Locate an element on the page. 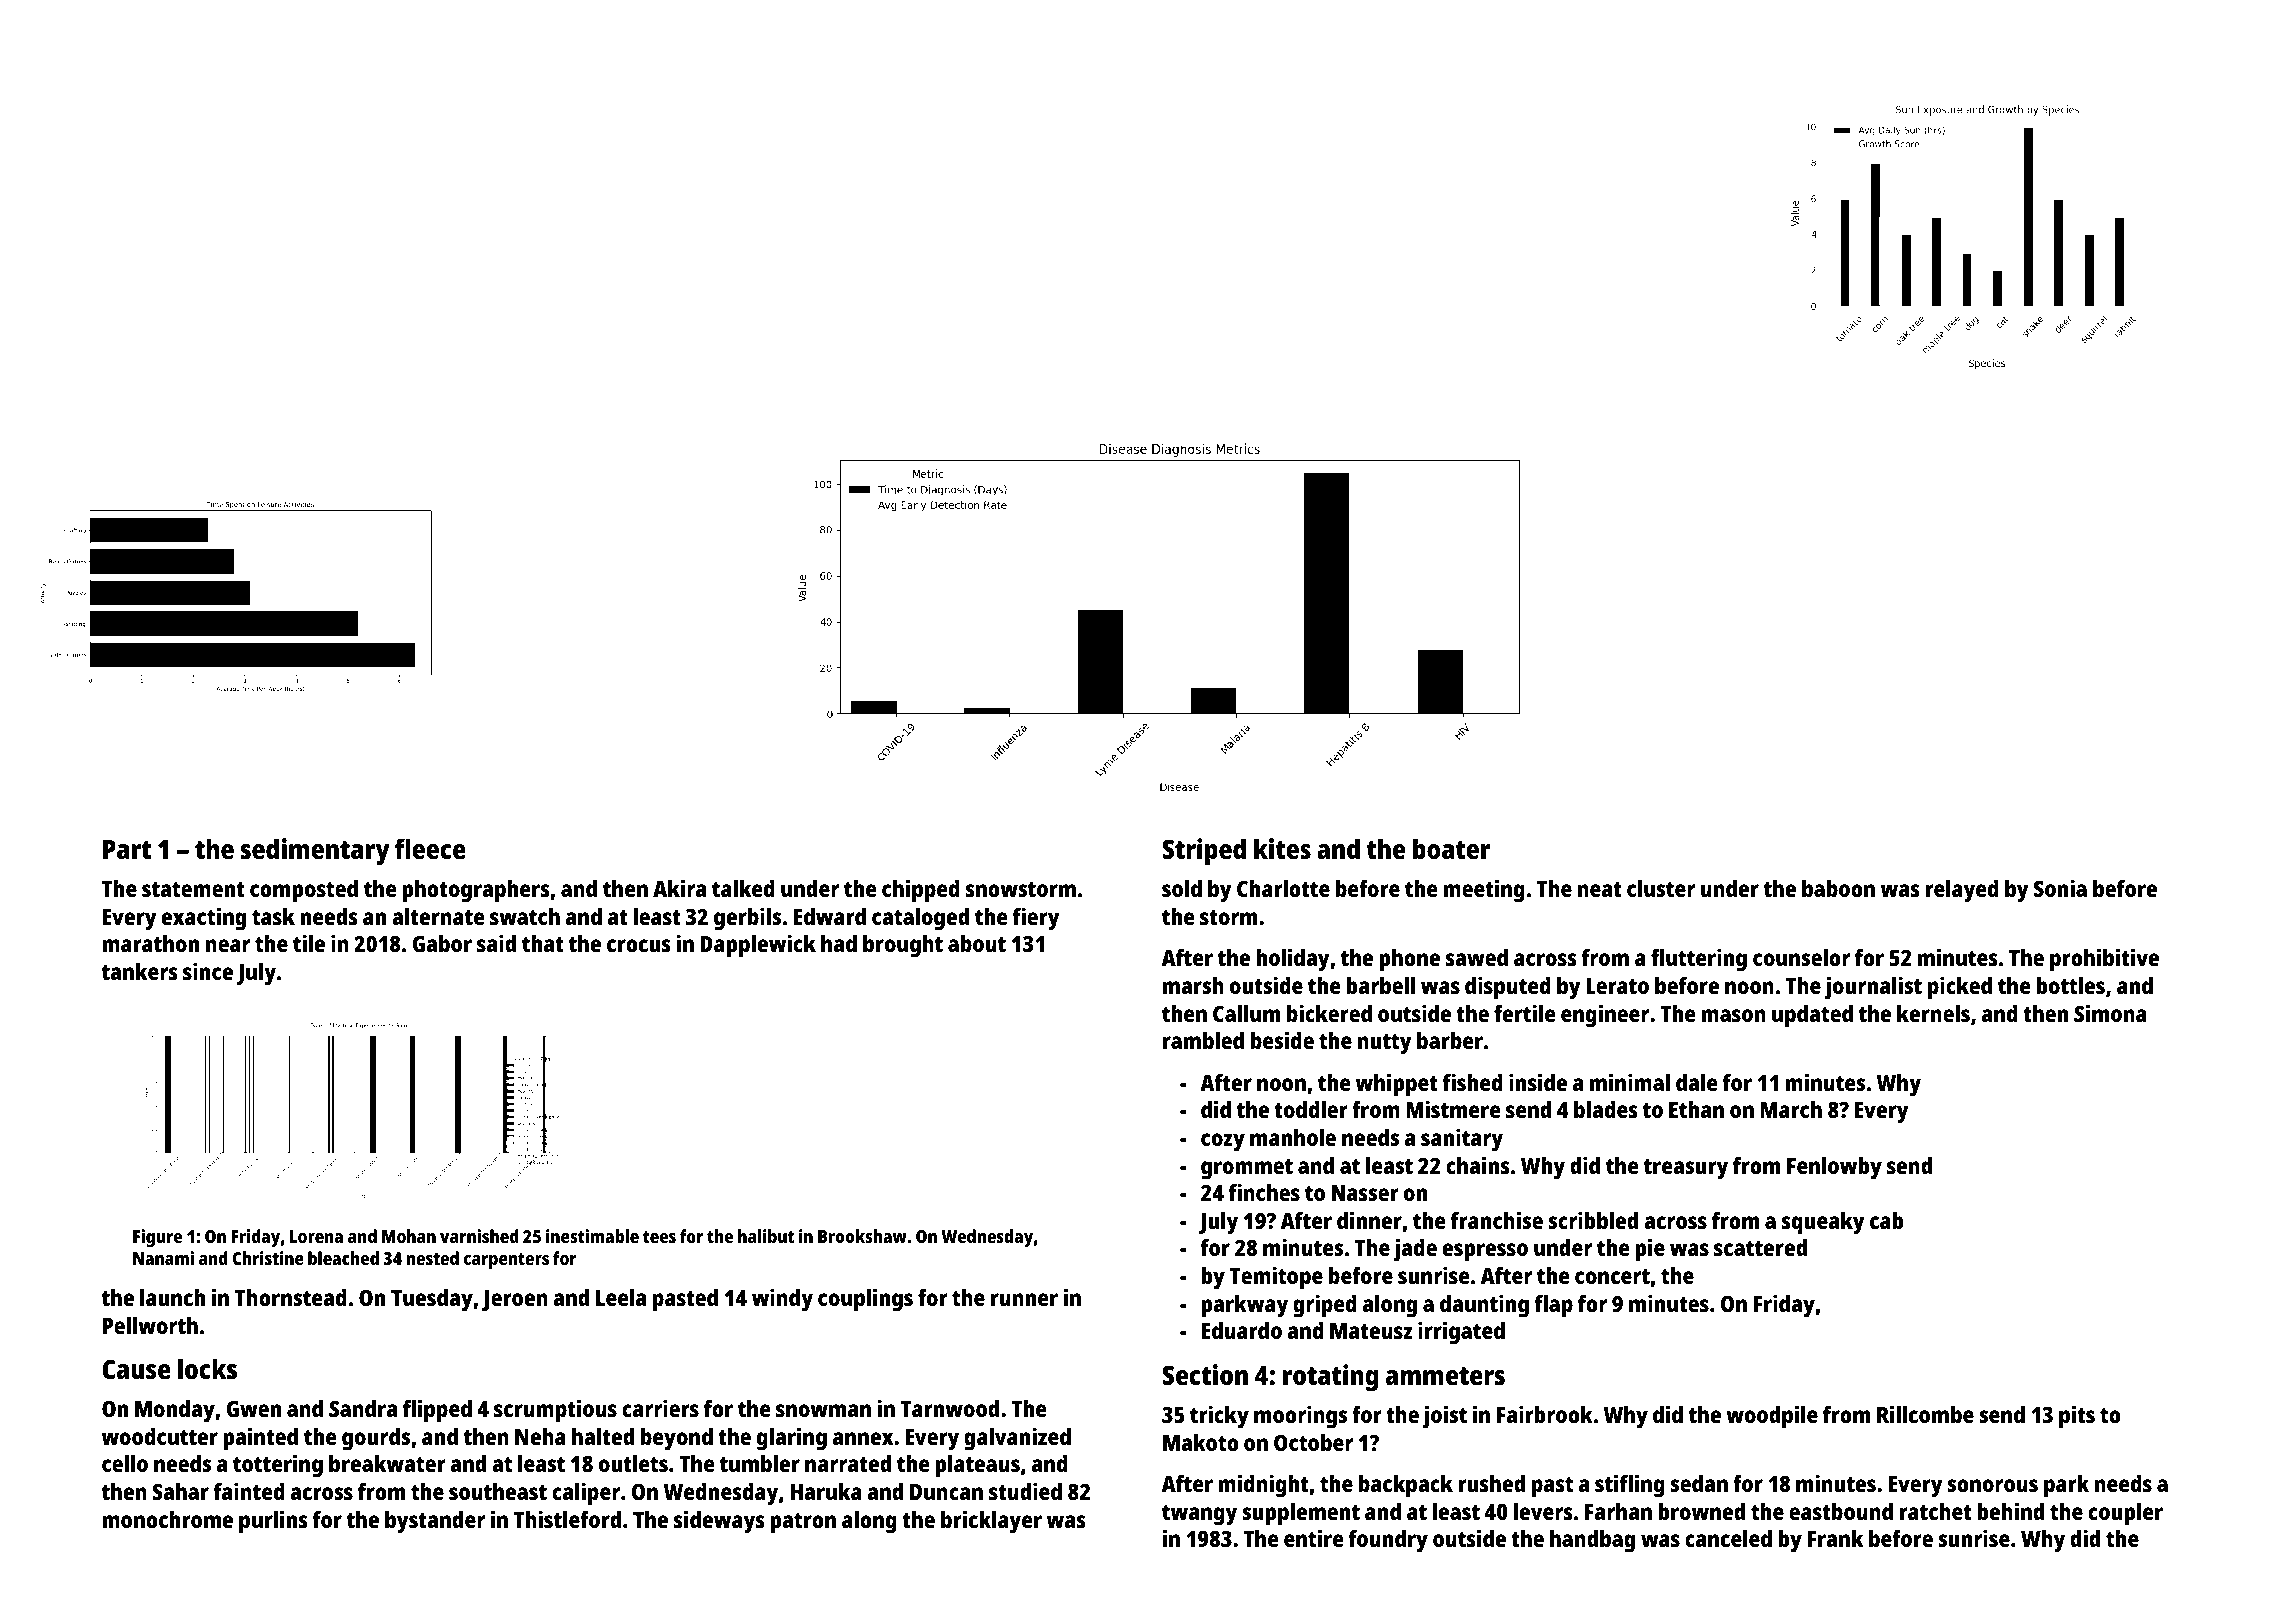  eastbound is located at coordinates (1841, 1511).
